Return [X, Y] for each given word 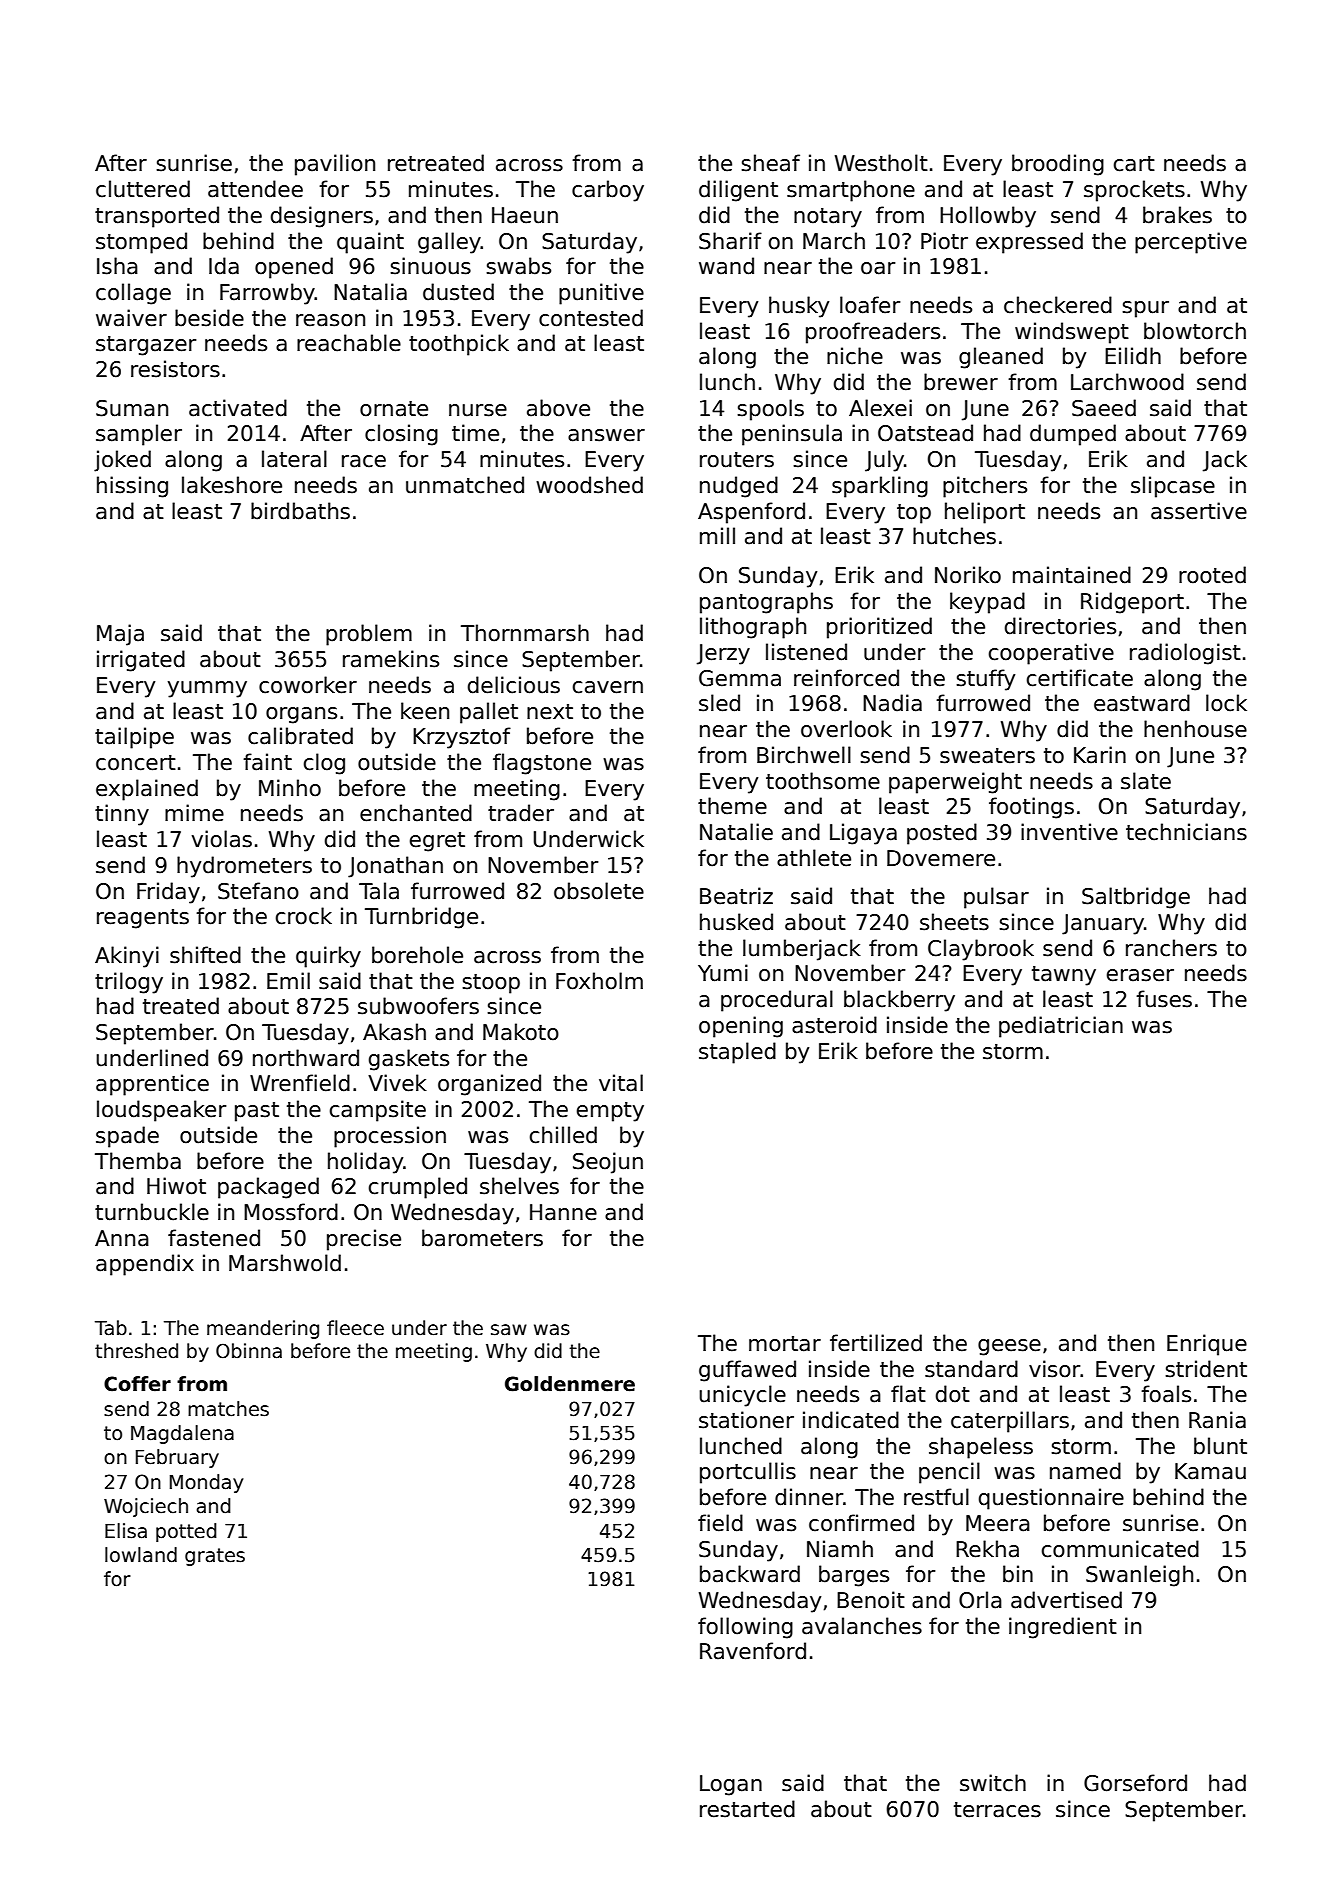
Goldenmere [570, 1384]
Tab [111, 1328]
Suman [132, 408]
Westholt [881, 163]
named [1085, 1471]
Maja [120, 635]
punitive [601, 294]
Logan [731, 1785]
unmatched [465, 485]
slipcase [1173, 487]
